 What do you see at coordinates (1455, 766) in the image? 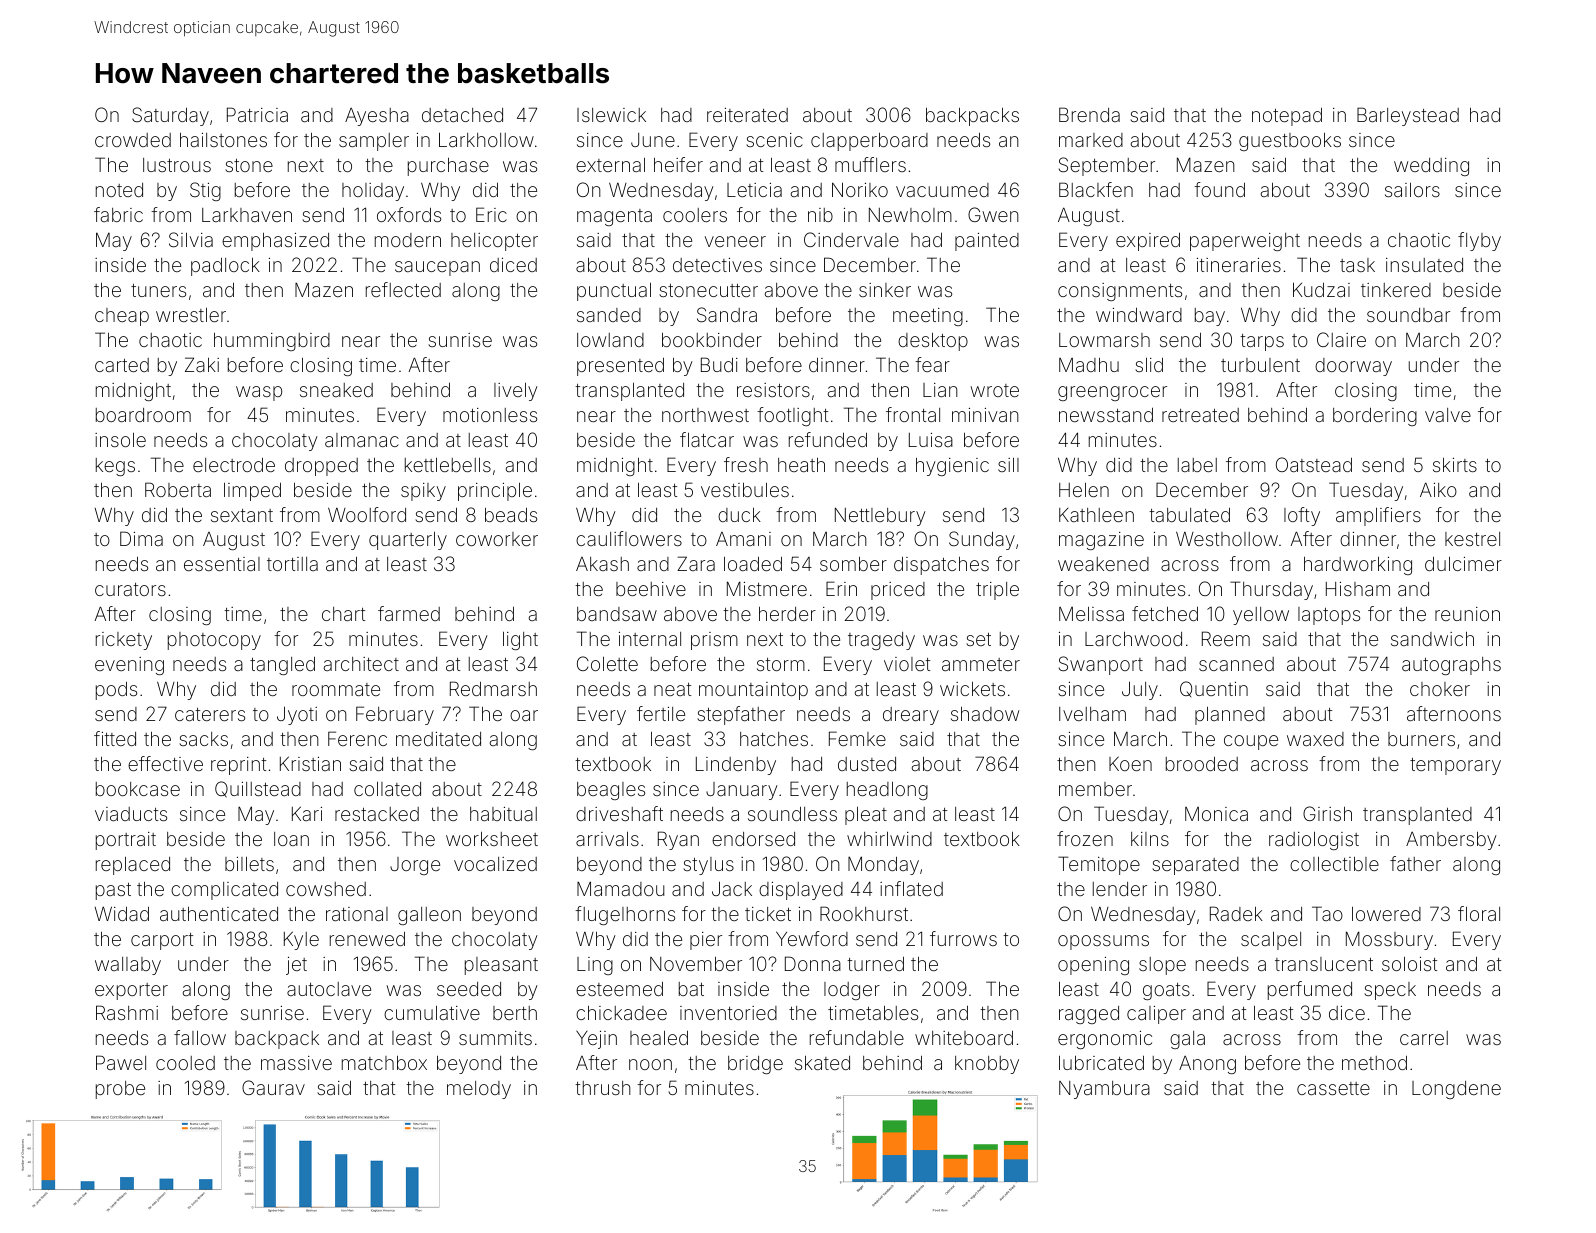
I see `temporary` at bounding box center [1455, 766].
